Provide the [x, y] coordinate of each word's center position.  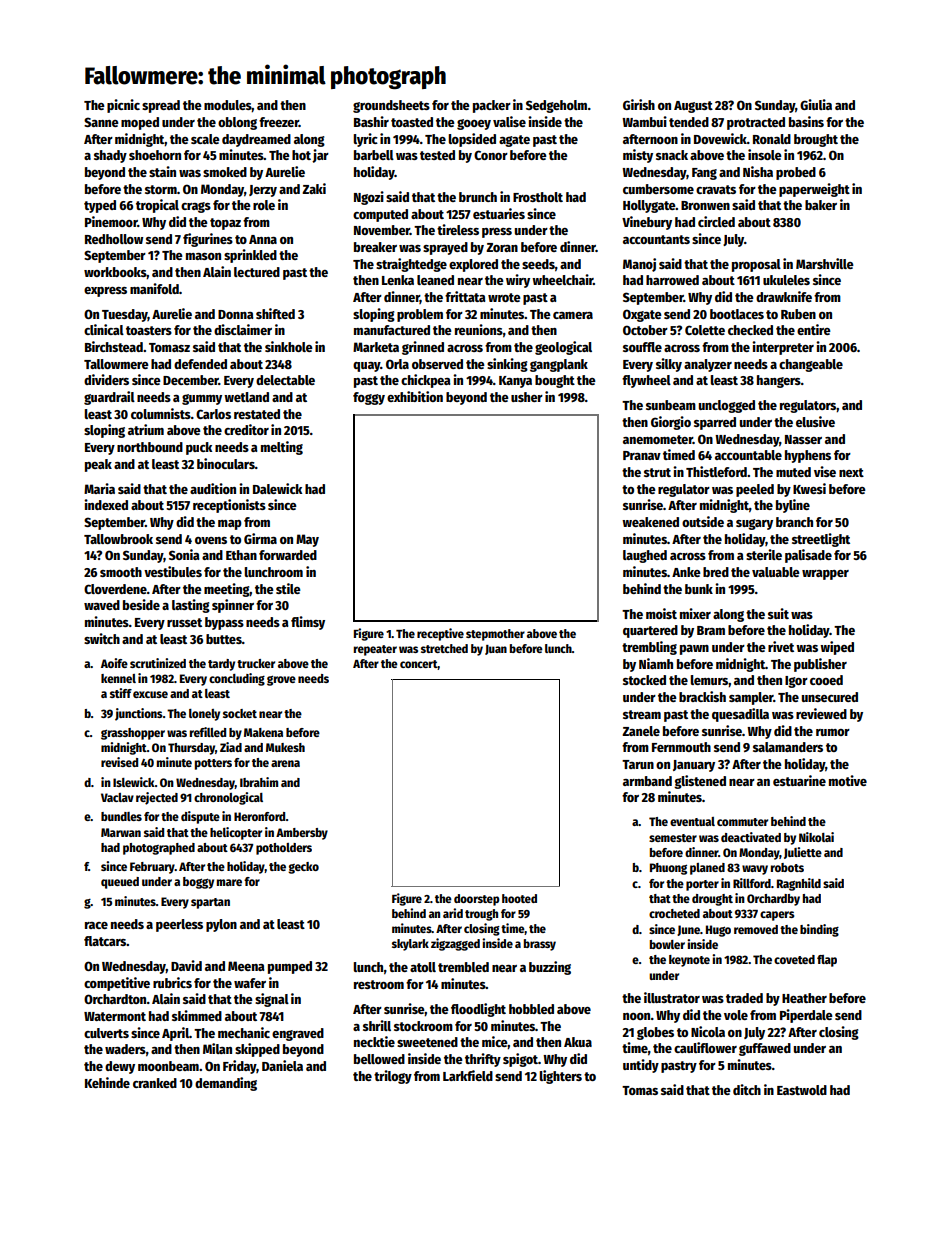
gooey [474, 124]
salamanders [788, 747]
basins [806, 121]
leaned [435, 280]
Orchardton [115, 999]
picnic [123, 106]
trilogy [393, 1077]
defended [200, 364]
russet [184, 622]
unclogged [727, 406]
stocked [644, 680]
